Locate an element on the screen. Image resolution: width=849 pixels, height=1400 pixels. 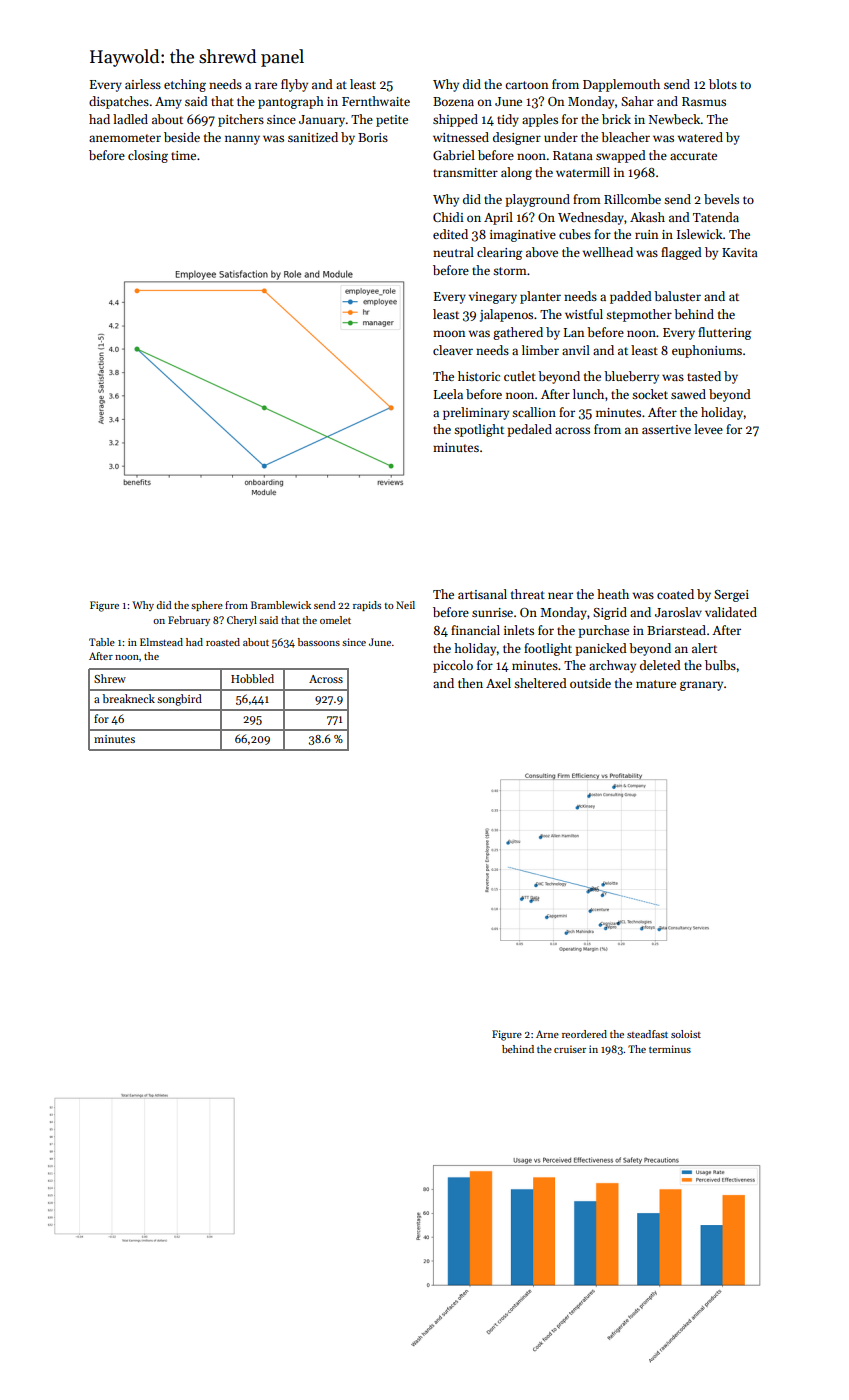
steadfast is located at coordinates (647, 1034).
